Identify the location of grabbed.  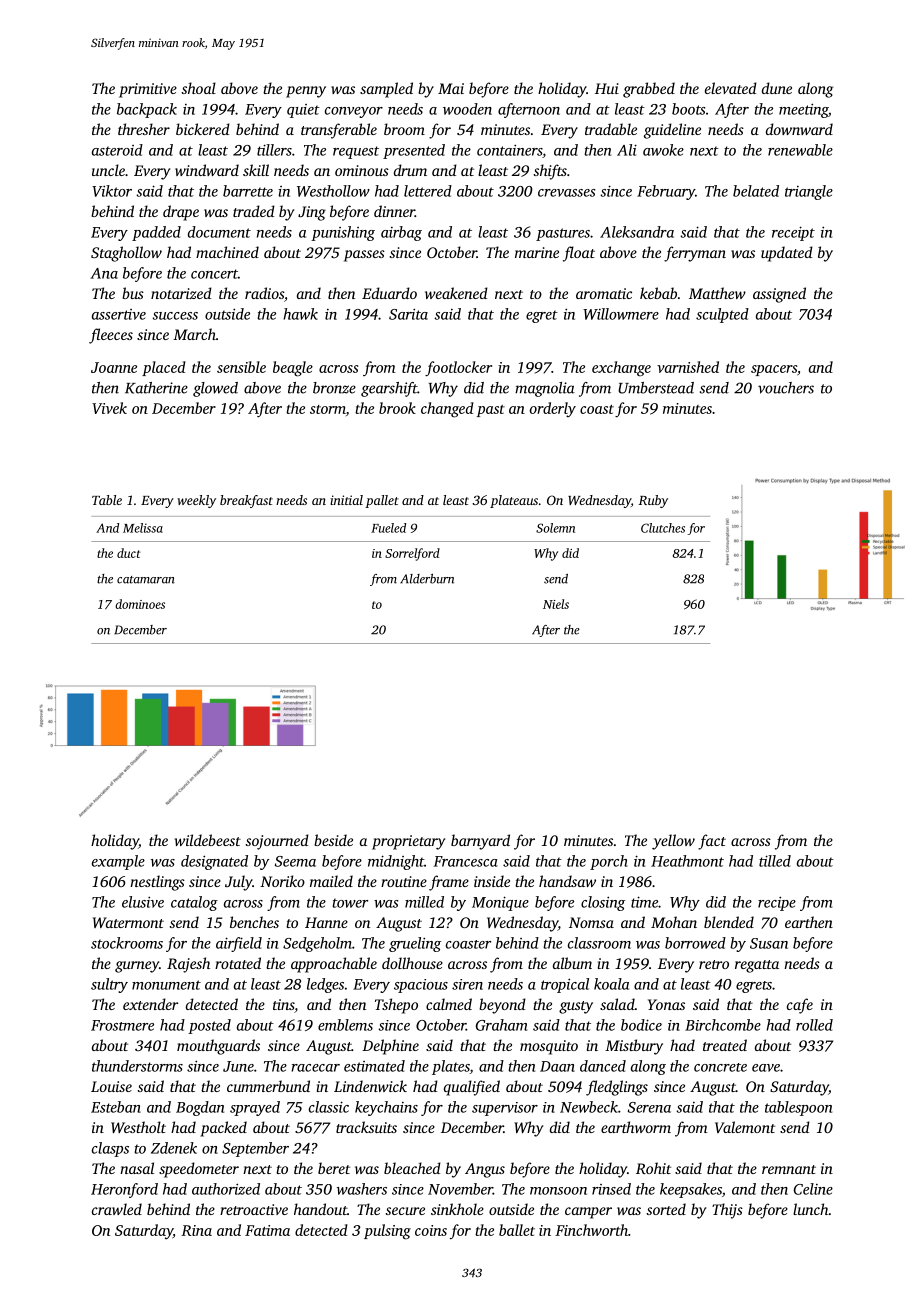
(649, 90).
